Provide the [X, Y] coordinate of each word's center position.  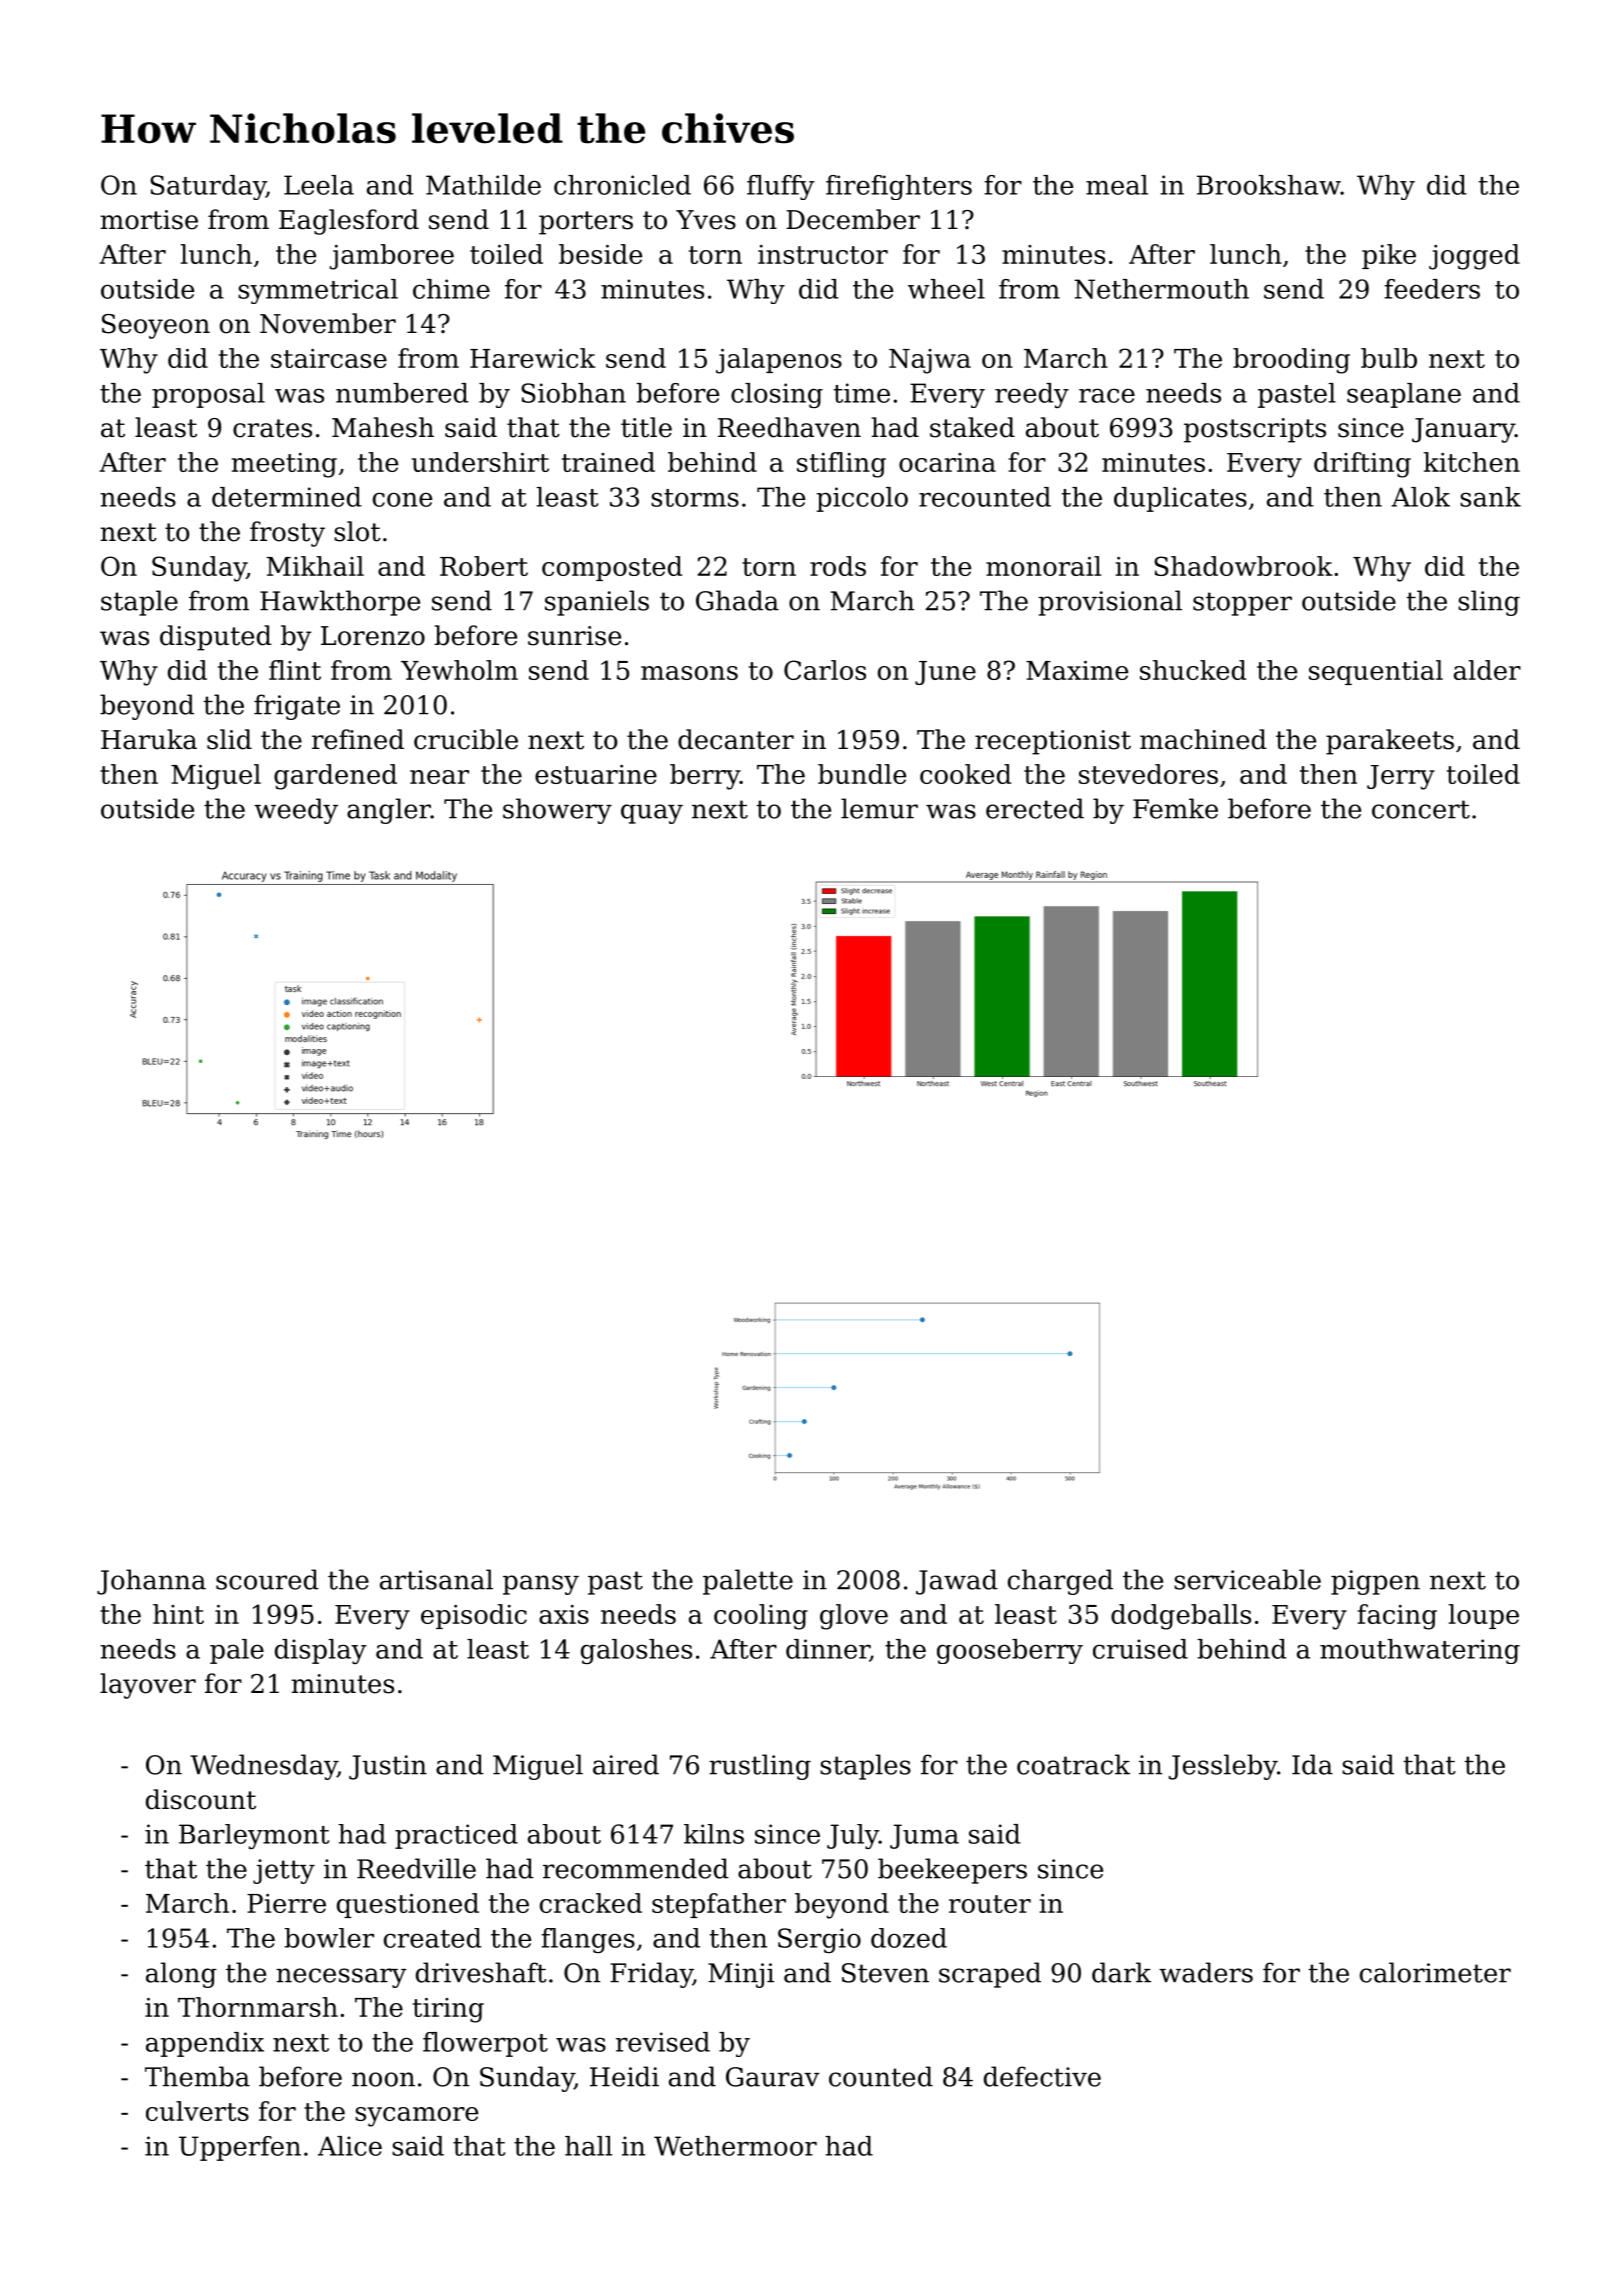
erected [1035, 808]
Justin [388, 1767]
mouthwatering [1420, 1651]
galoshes [636, 1651]
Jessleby [1223, 1767]
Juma [924, 1836]
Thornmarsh [258, 2007]
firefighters [899, 187]
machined [1203, 739]
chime [451, 289]
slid [229, 739]
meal [1117, 185]
